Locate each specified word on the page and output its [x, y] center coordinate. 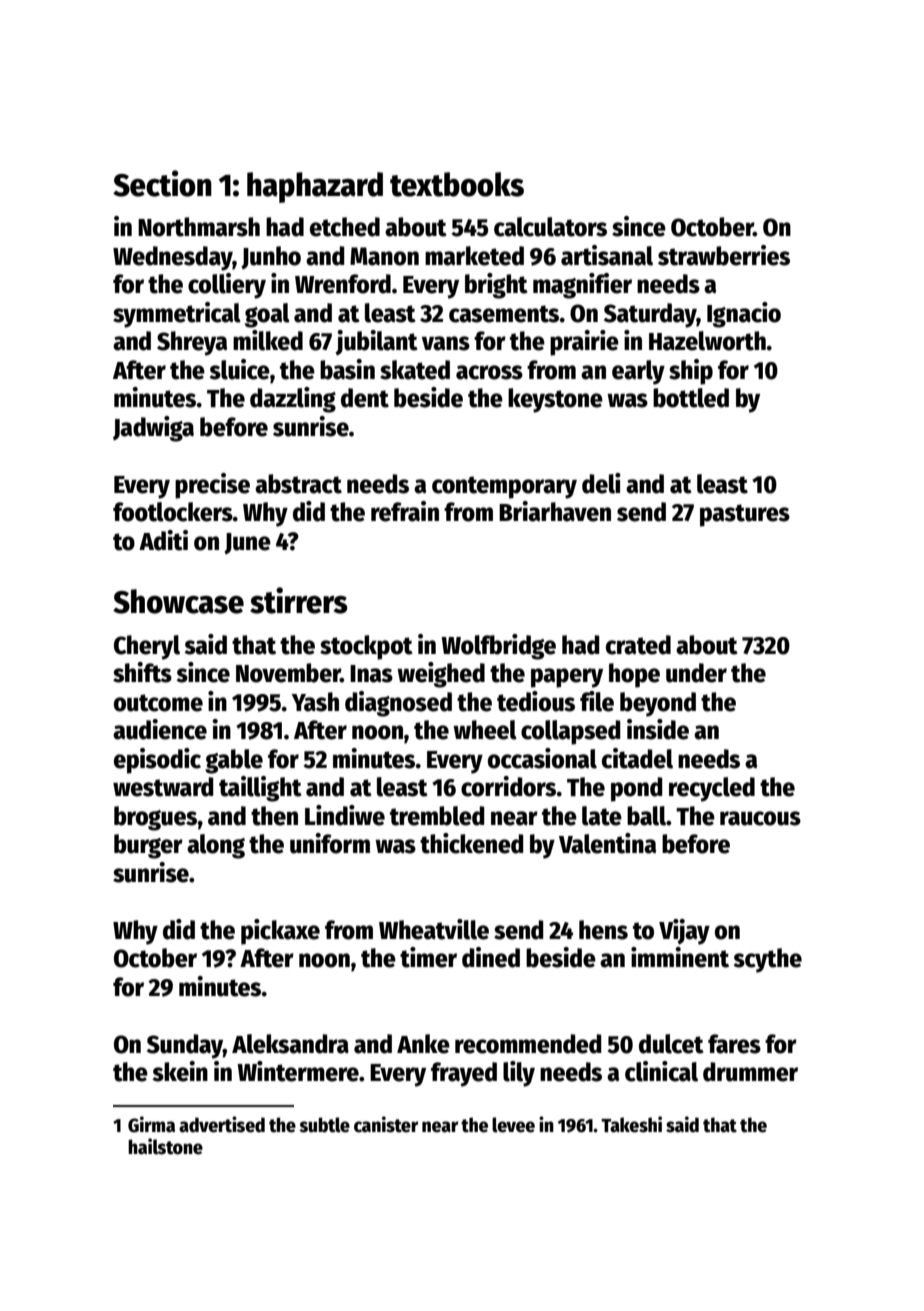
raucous [760, 818]
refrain [405, 511]
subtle [325, 1125]
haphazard [315, 187]
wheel [485, 730]
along [216, 846]
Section [162, 183]
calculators [550, 227]
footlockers [173, 512]
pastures [745, 515]
